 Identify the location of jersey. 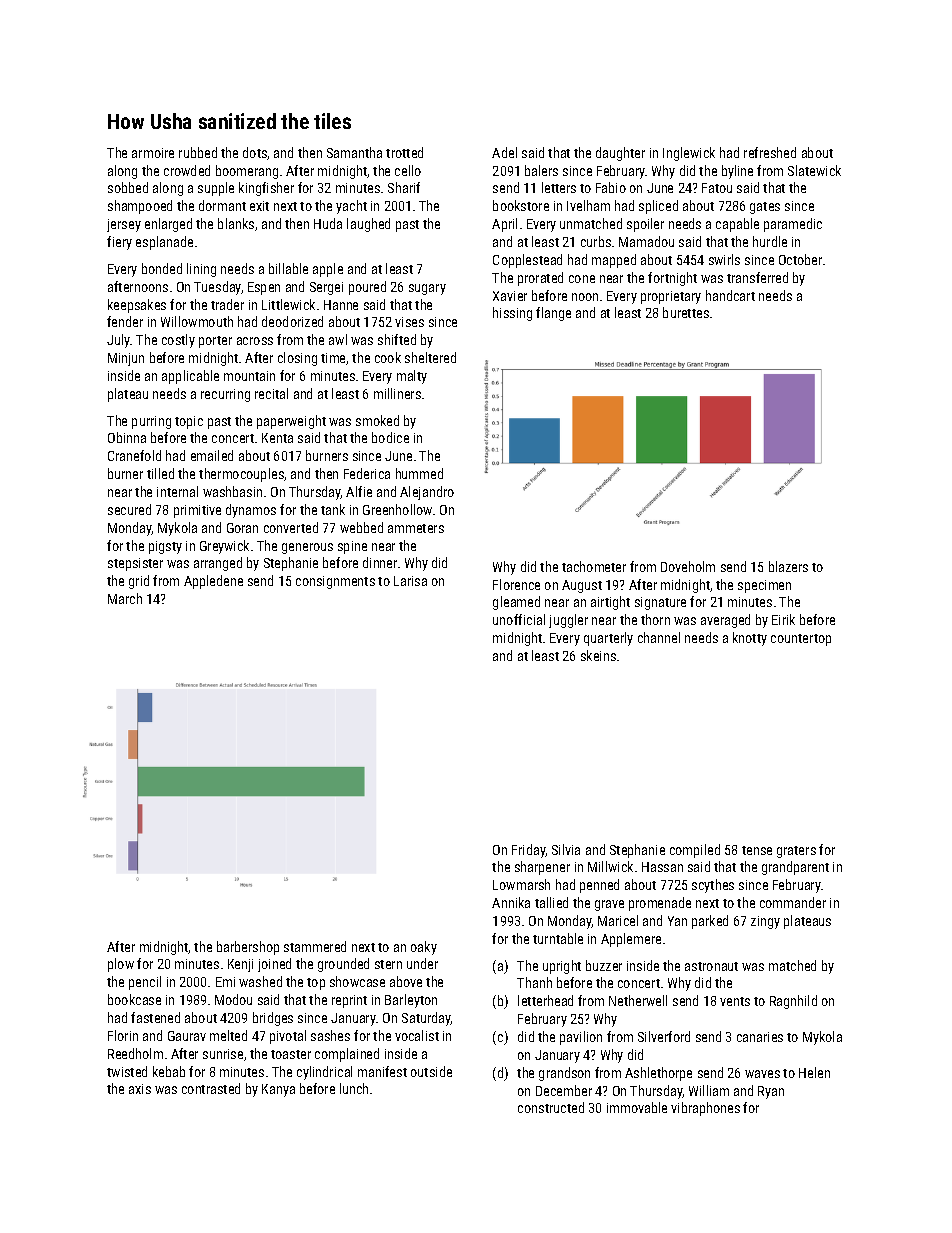
(124, 225).
